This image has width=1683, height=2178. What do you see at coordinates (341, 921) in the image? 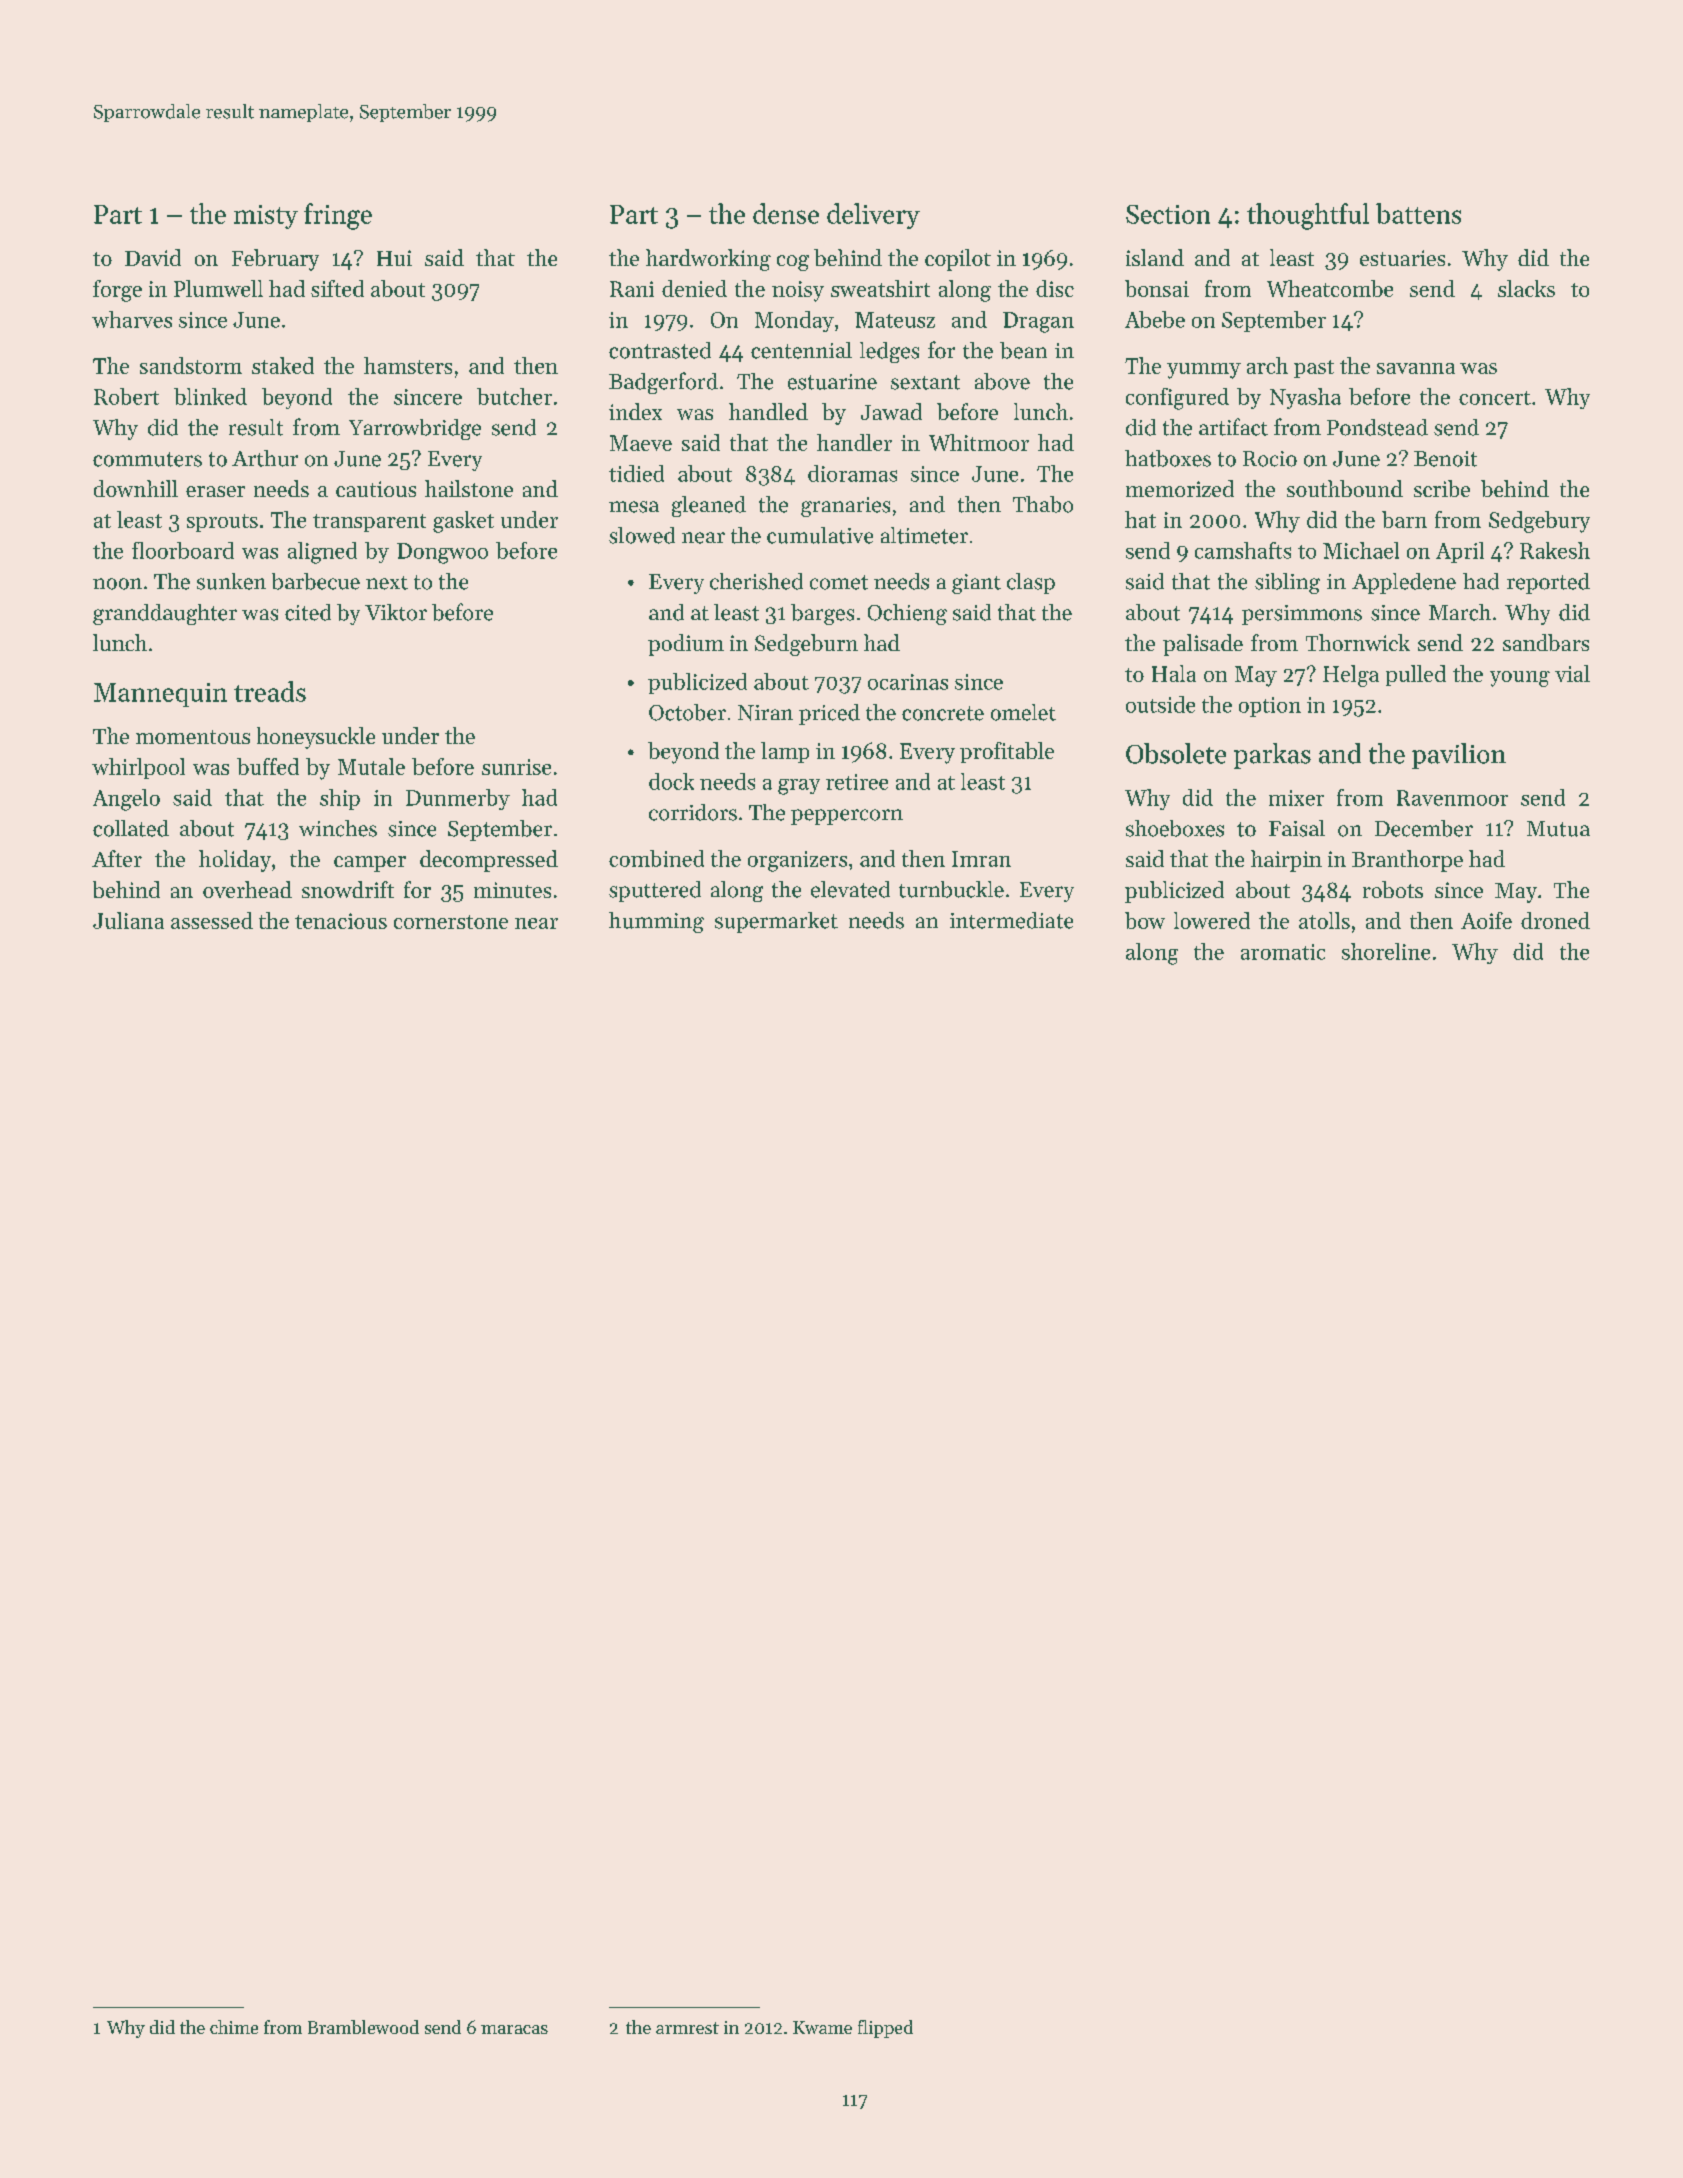
I see `tenacious` at bounding box center [341, 921].
